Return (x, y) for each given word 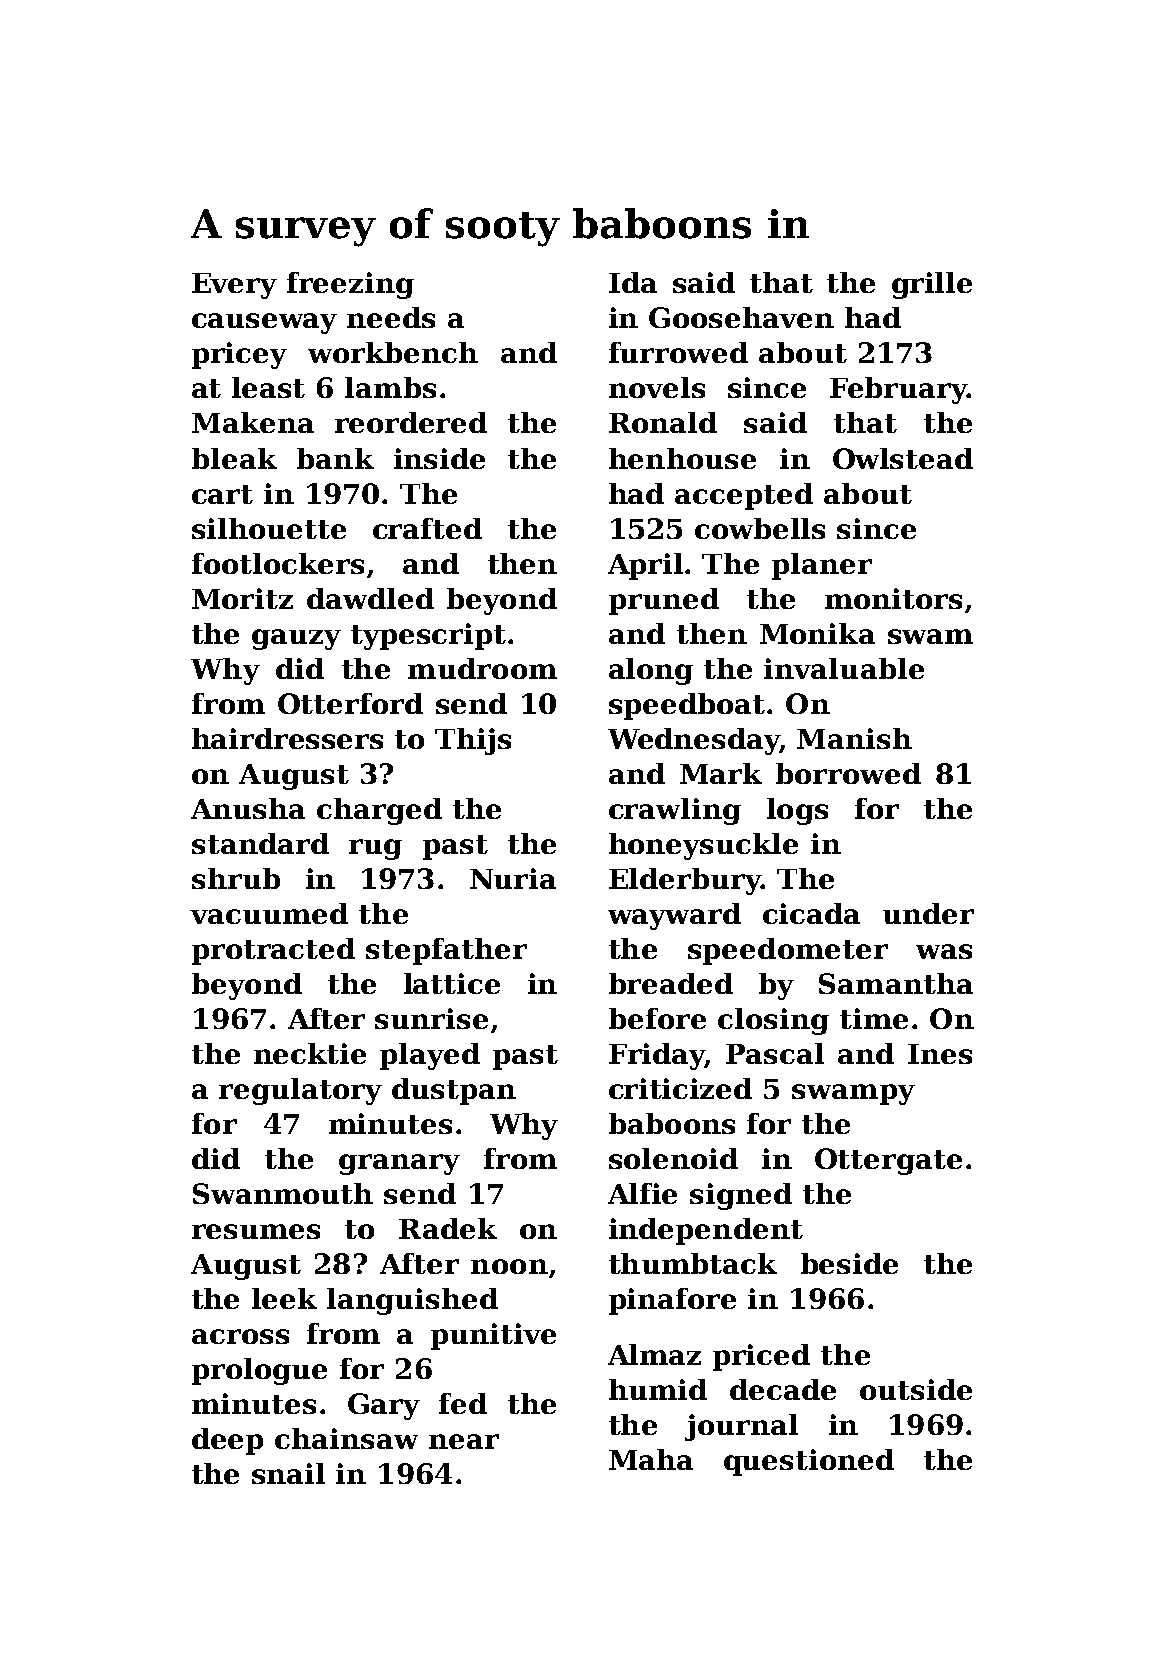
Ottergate (888, 1161)
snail (288, 1473)
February (898, 390)
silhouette (269, 528)
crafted (427, 528)
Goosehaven (741, 317)
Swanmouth (283, 1193)
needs (391, 317)
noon (509, 1266)
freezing (350, 285)
